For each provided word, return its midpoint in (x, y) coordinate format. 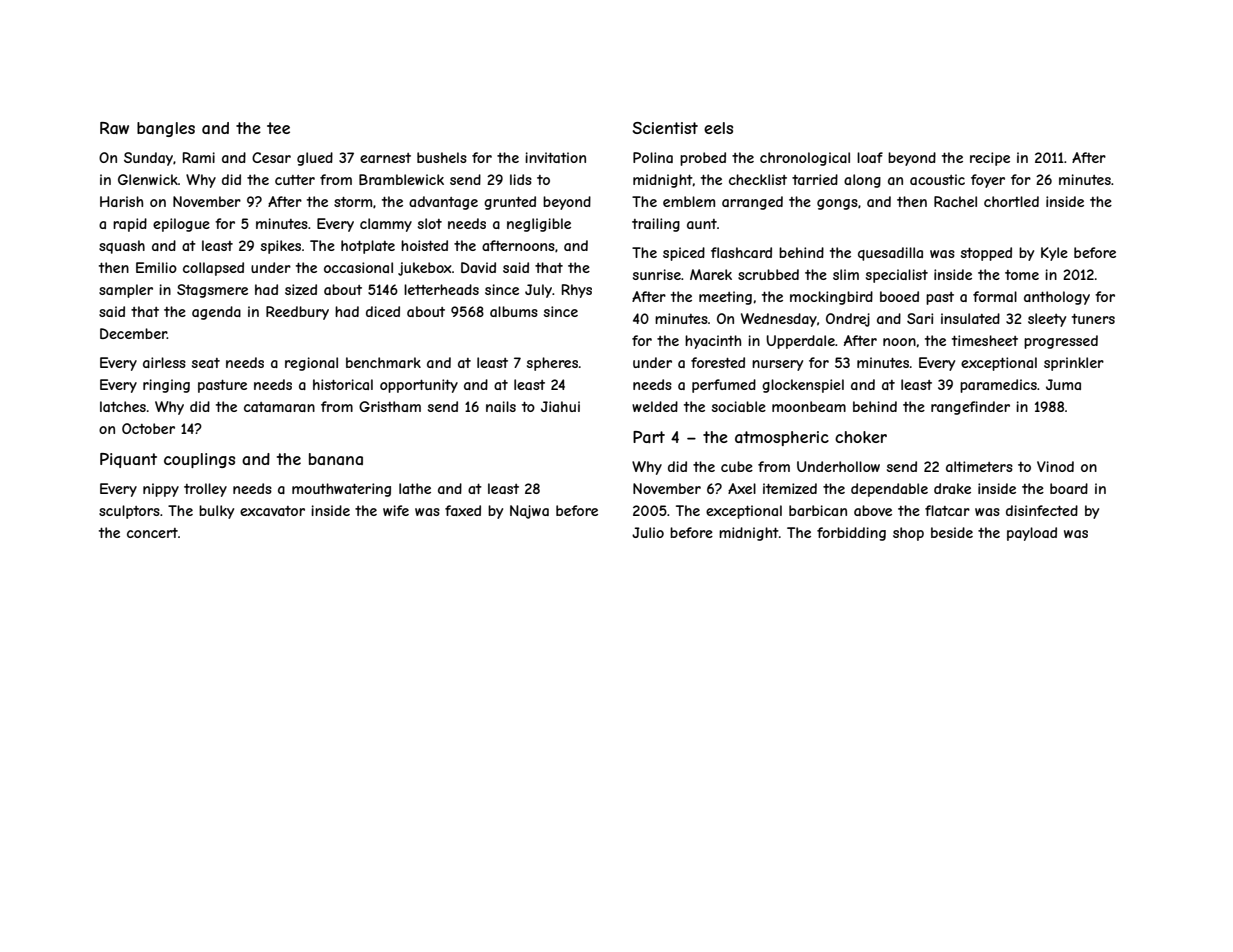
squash (122, 247)
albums (514, 311)
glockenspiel (803, 386)
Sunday (148, 159)
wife (396, 510)
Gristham (390, 406)
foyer (988, 181)
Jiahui (560, 406)
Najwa (529, 512)
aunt (702, 224)
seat (206, 363)
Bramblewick (401, 179)
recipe (990, 159)
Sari (920, 318)
